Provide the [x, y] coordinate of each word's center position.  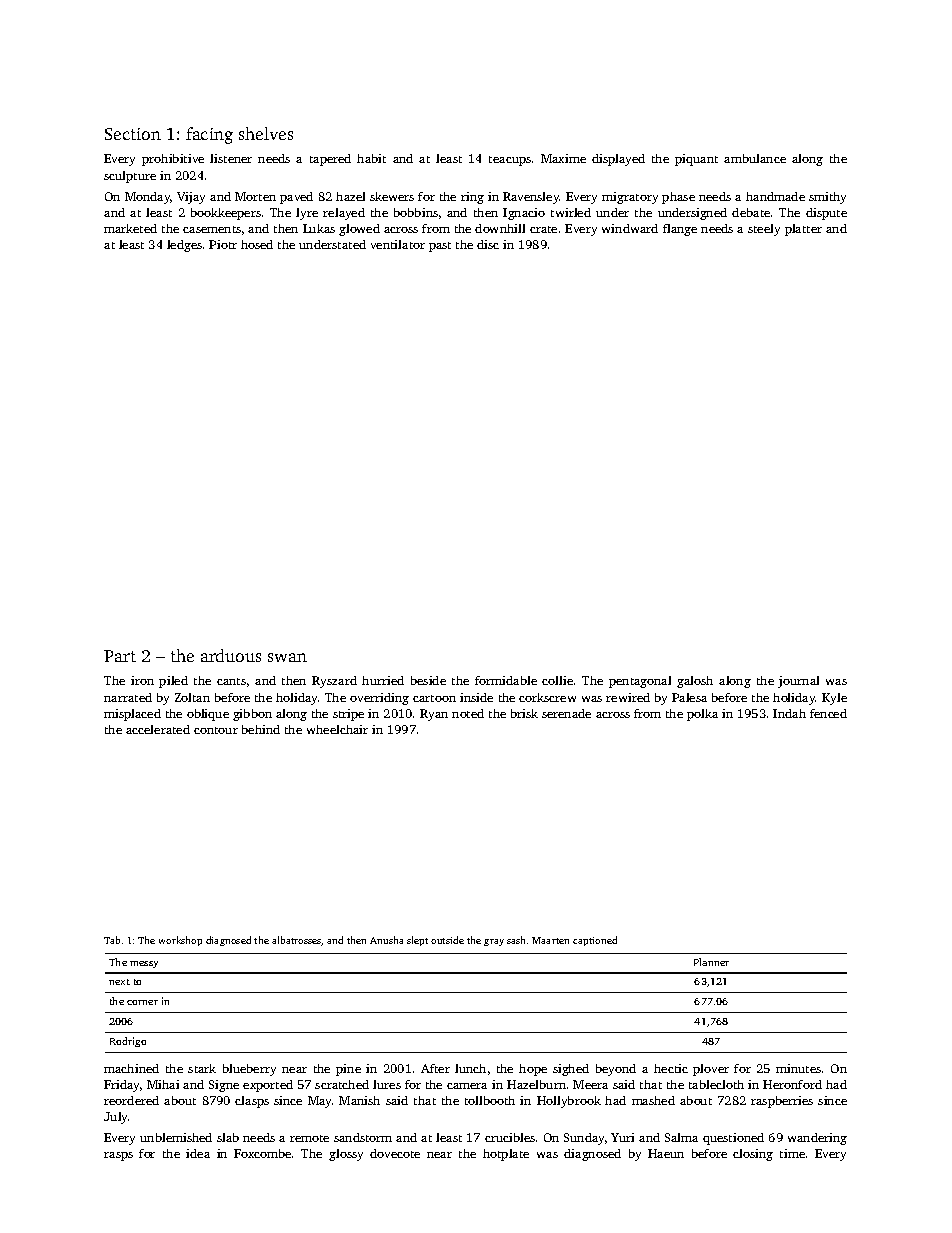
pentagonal [640, 682]
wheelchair [337, 729]
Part [120, 656]
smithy [827, 198]
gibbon [252, 715]
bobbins [416, 212]
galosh [695, 682]
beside [428, 680]
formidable [506, 680]
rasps [118, 1156]
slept [417, 941]
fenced [828, 713]
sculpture [130, 177]
